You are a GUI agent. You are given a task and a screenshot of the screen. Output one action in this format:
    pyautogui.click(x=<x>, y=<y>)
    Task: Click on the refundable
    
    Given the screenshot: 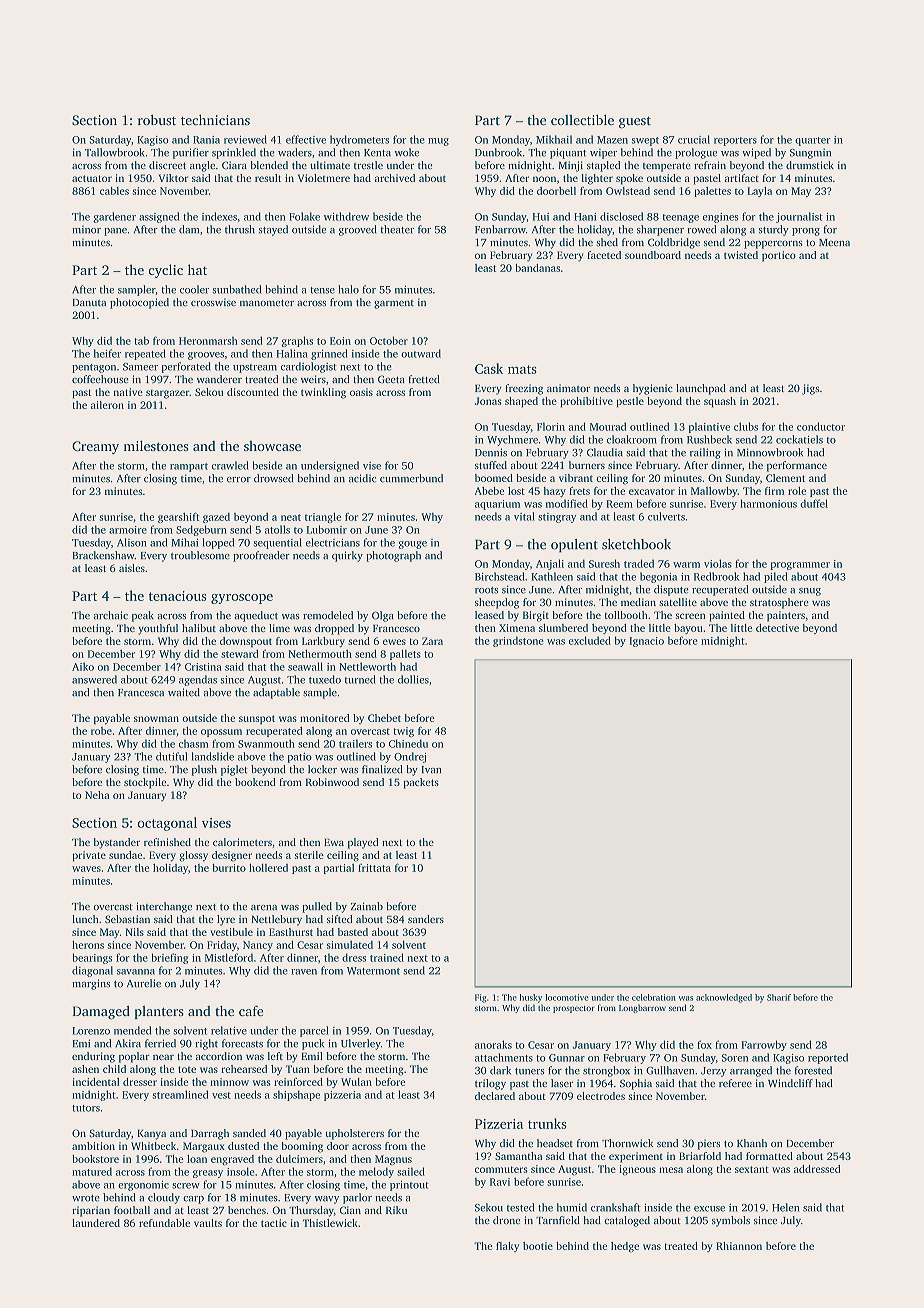 What is the action you would take?
    pyautogui.click(x=164, y=1223)
